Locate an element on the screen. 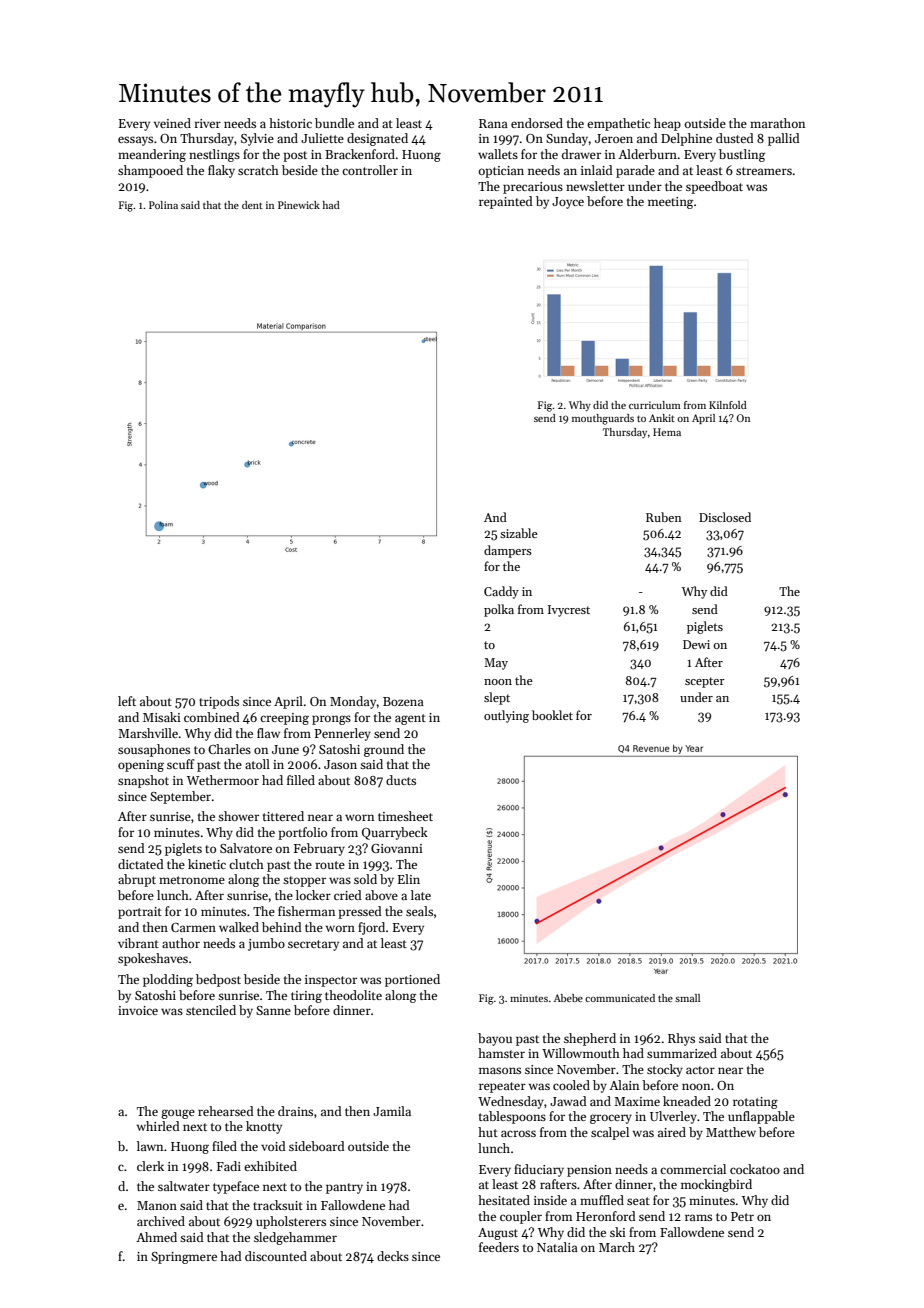 The width and height of the screenshot is (924, 1308). endorsed is located at coordinates (537, 123).
